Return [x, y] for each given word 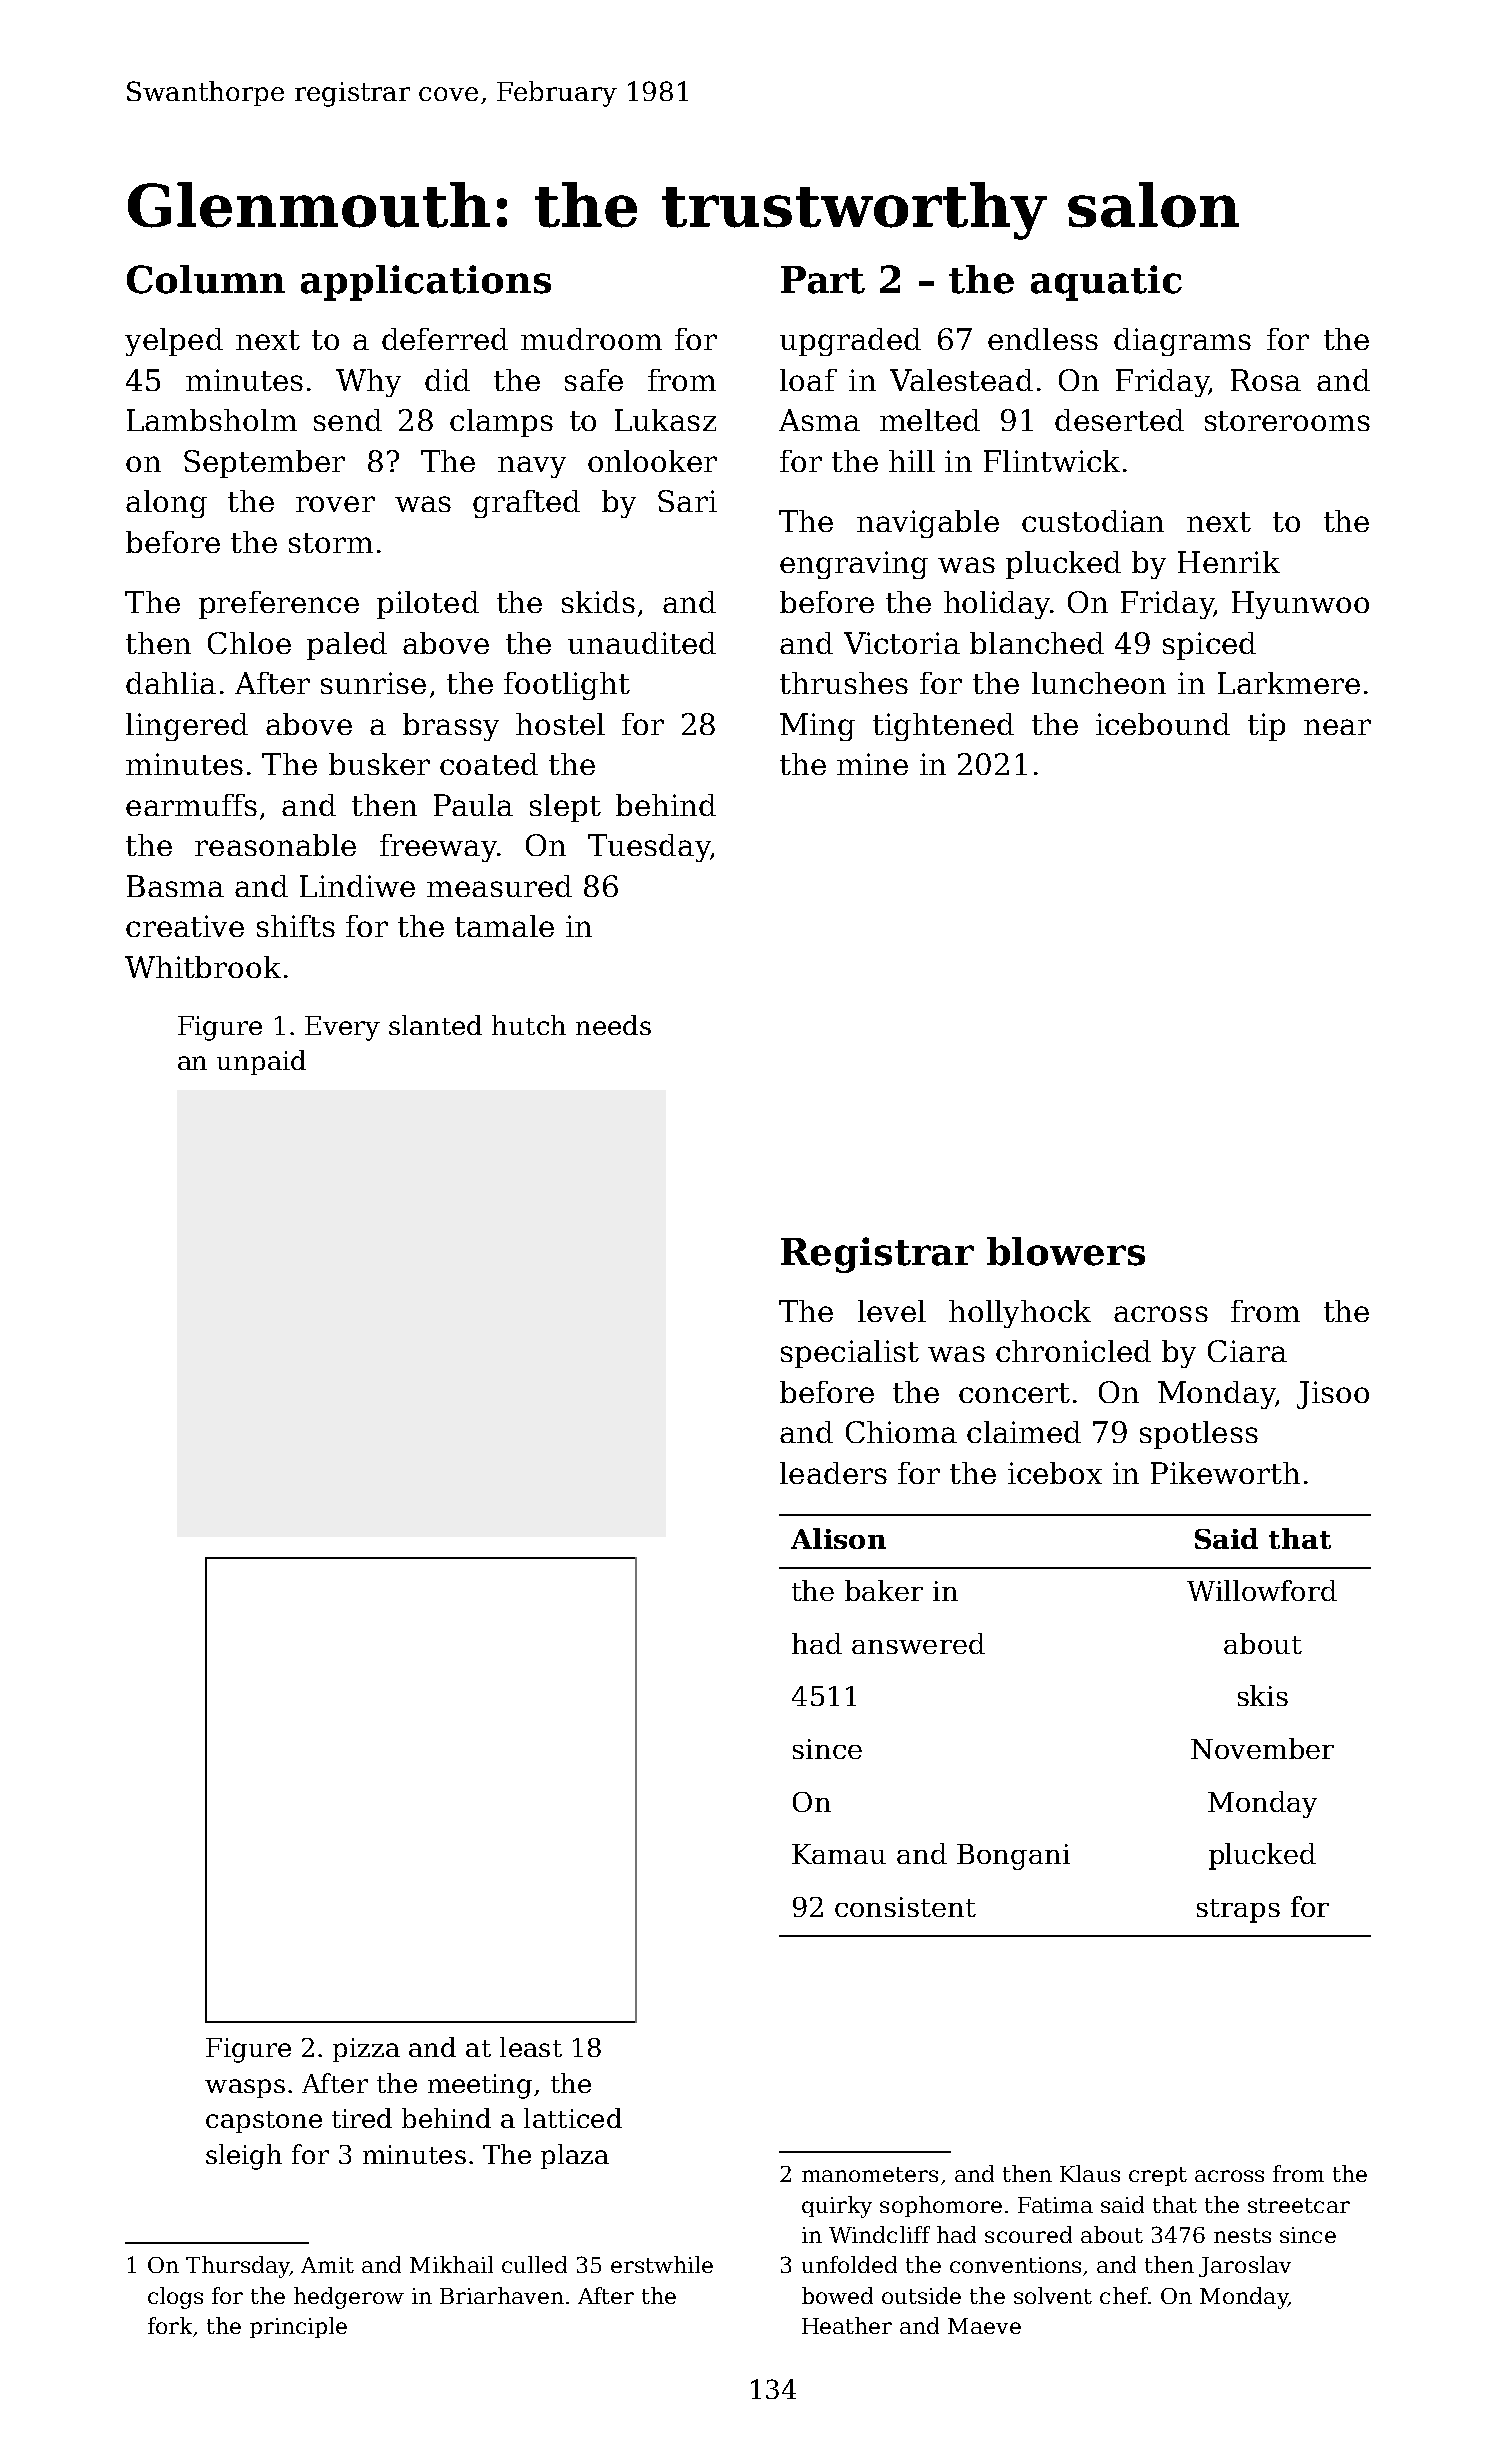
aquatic [1106, 283]
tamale [504, 926]
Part [823, 280]
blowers [1066, 1251]
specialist [850, 1354]
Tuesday [649, 848]
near [1337, 727]
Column [206, 279]
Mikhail [451, 2264]
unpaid [261, 1062]
